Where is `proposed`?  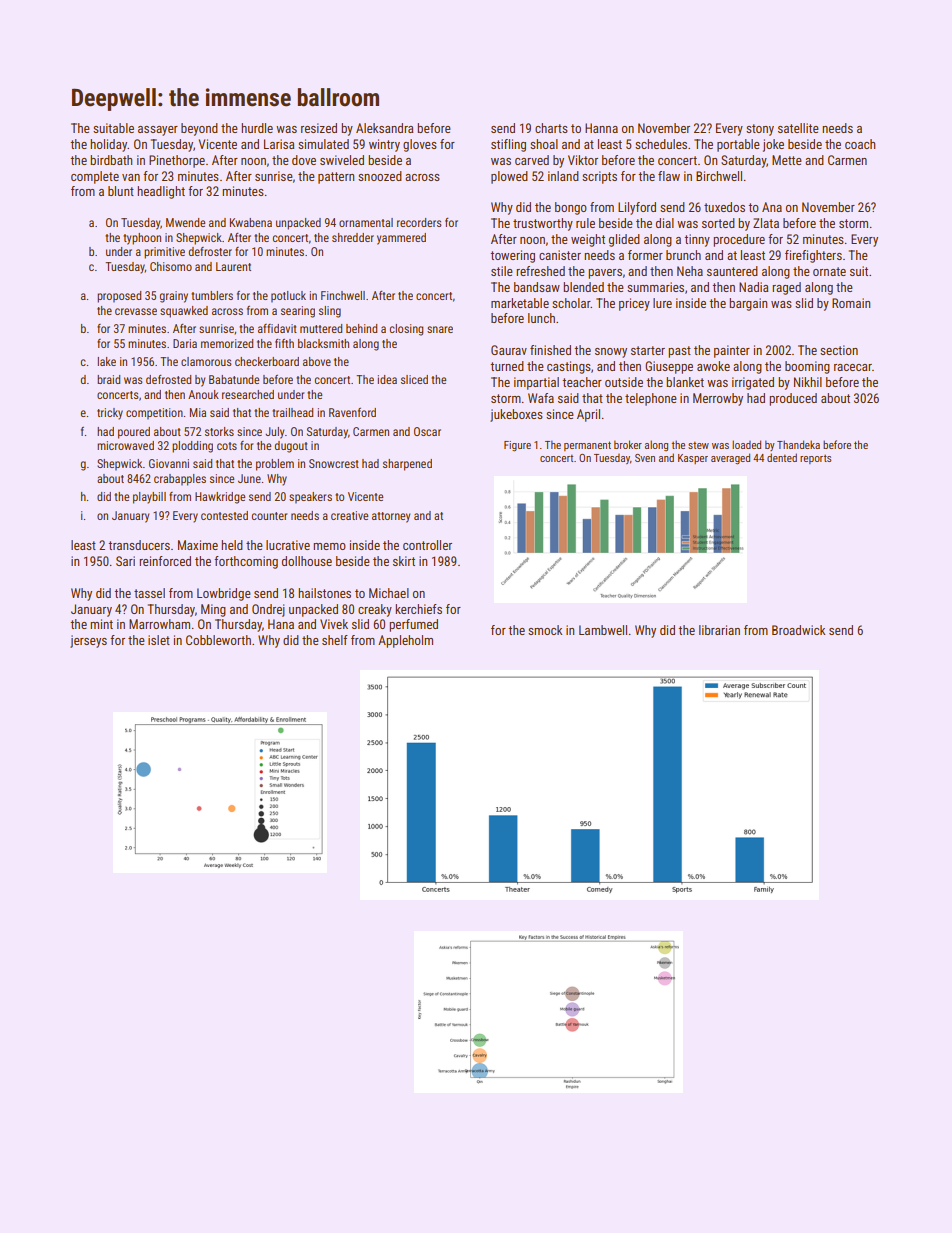
proposed is located at coordinates (119, 297).
